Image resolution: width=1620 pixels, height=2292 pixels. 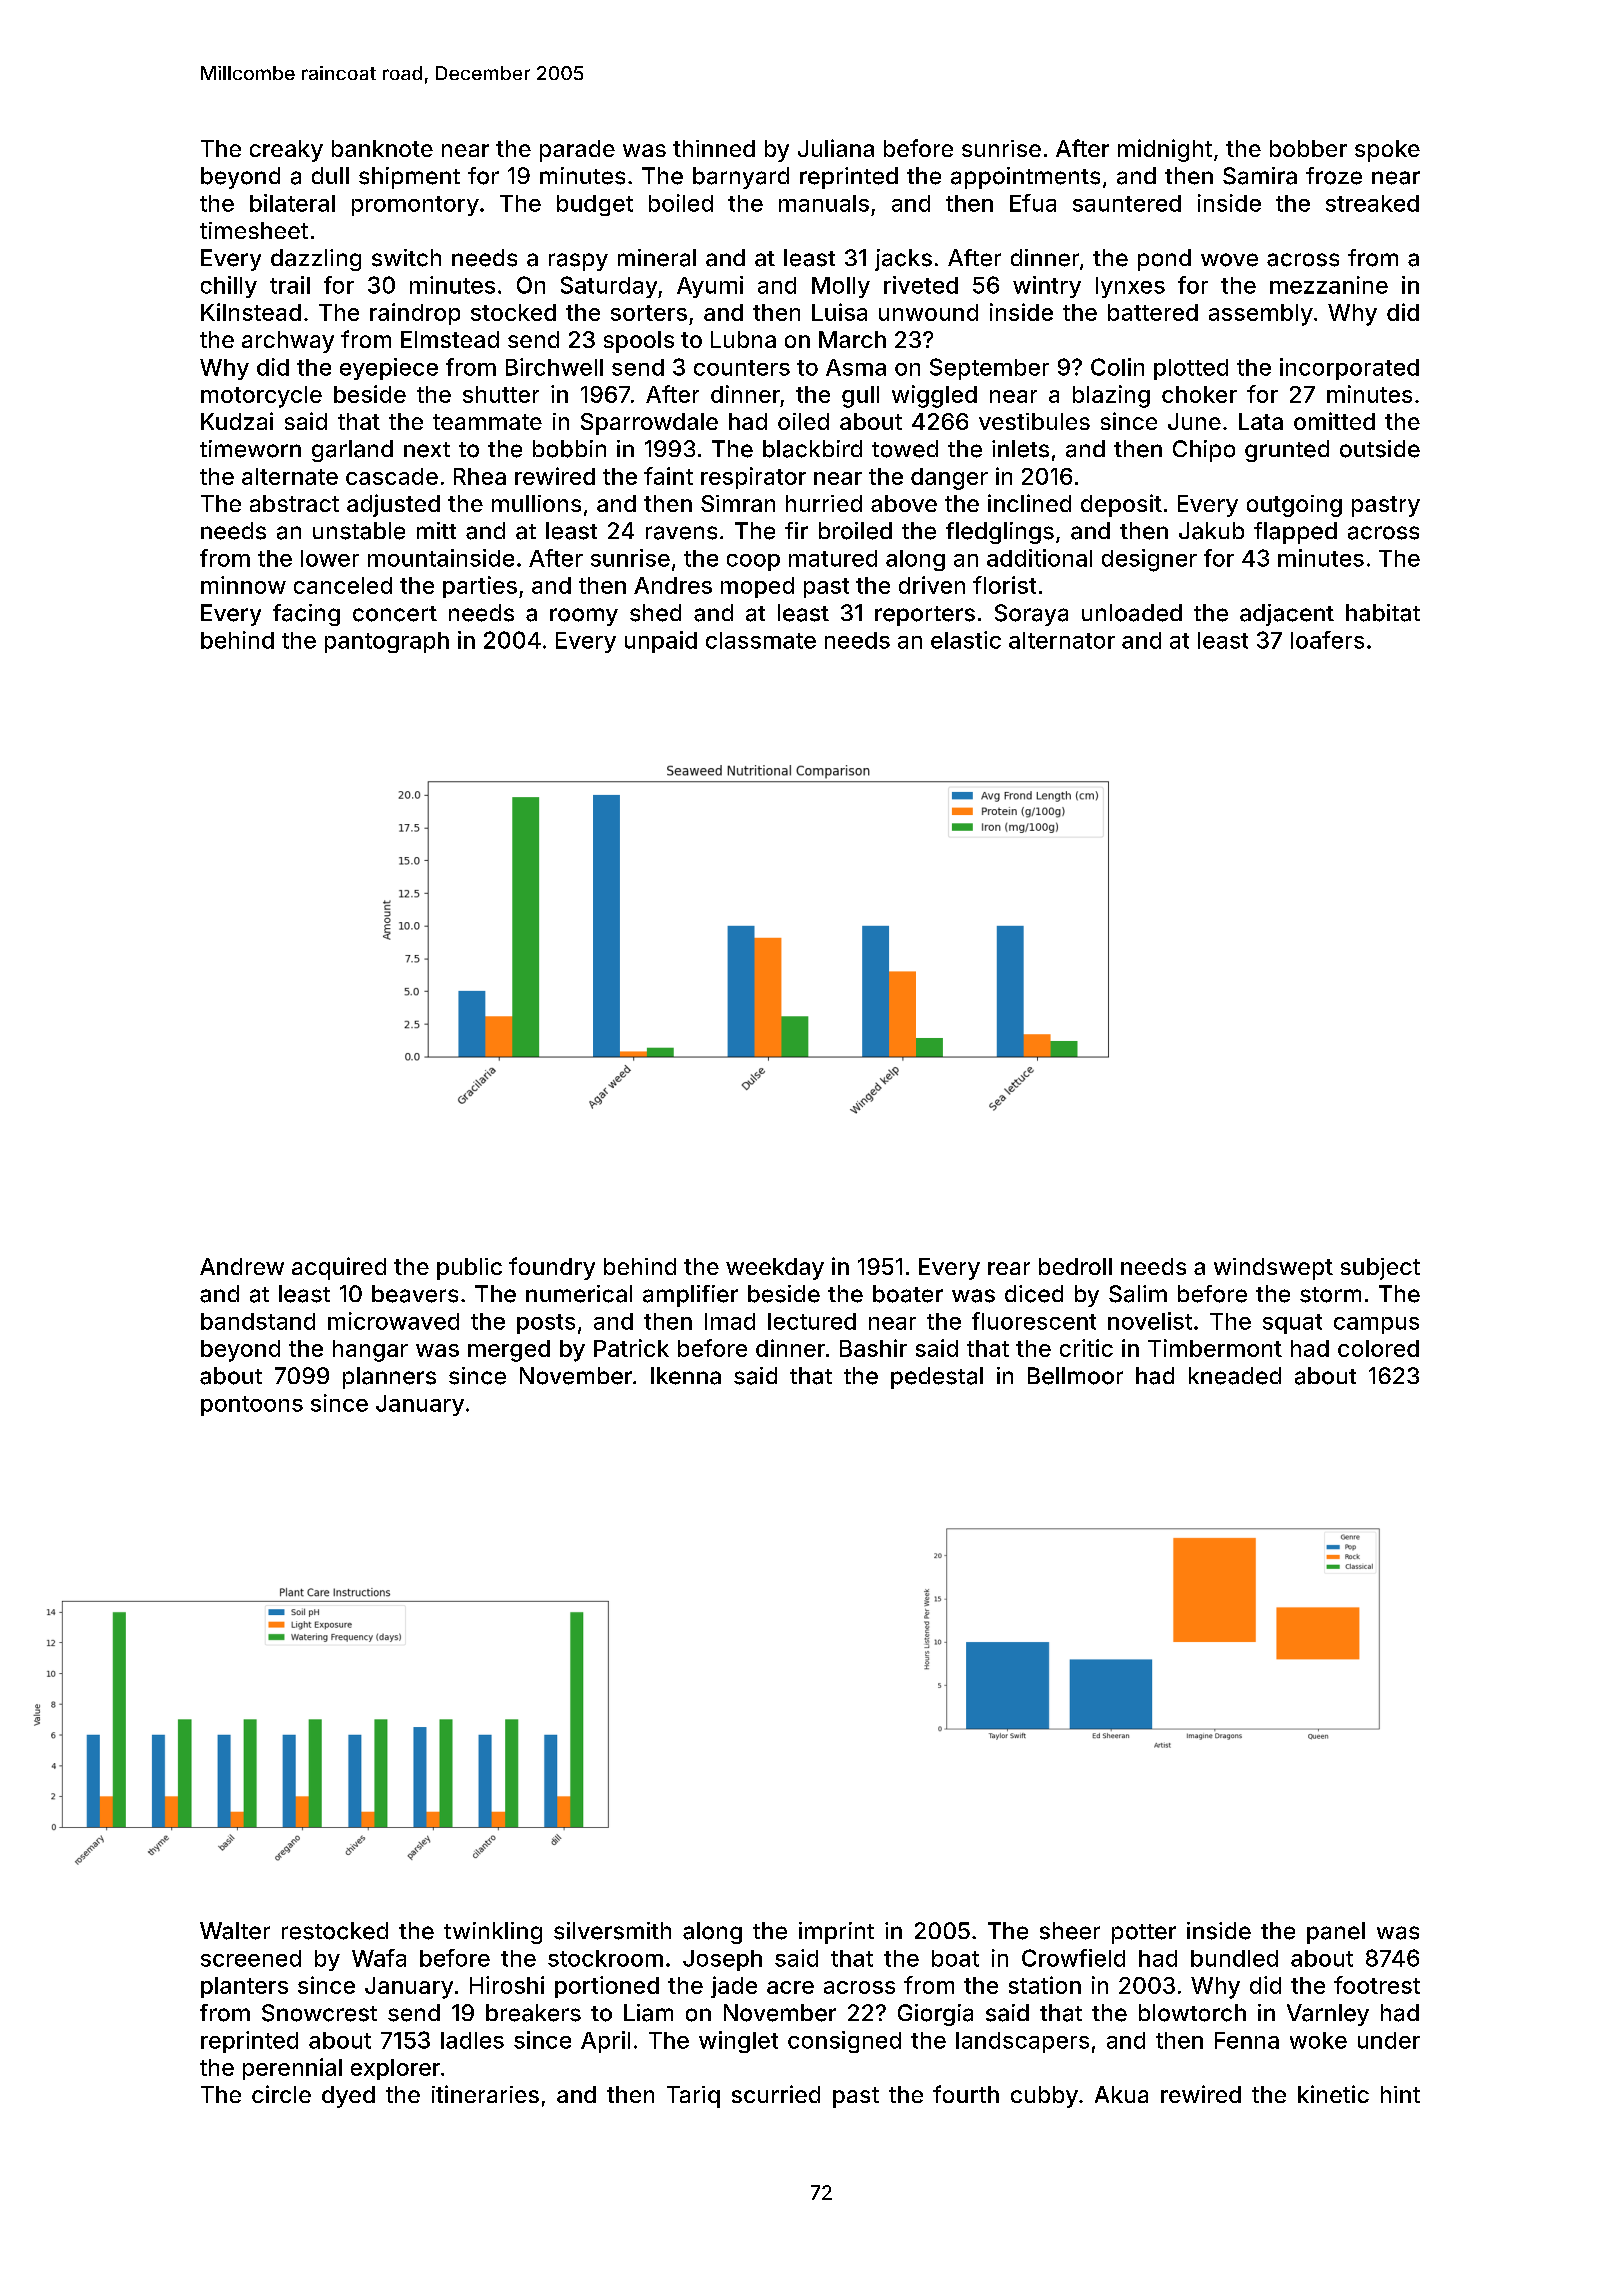 I want to click on manuals, so click(x=824, y=203).
